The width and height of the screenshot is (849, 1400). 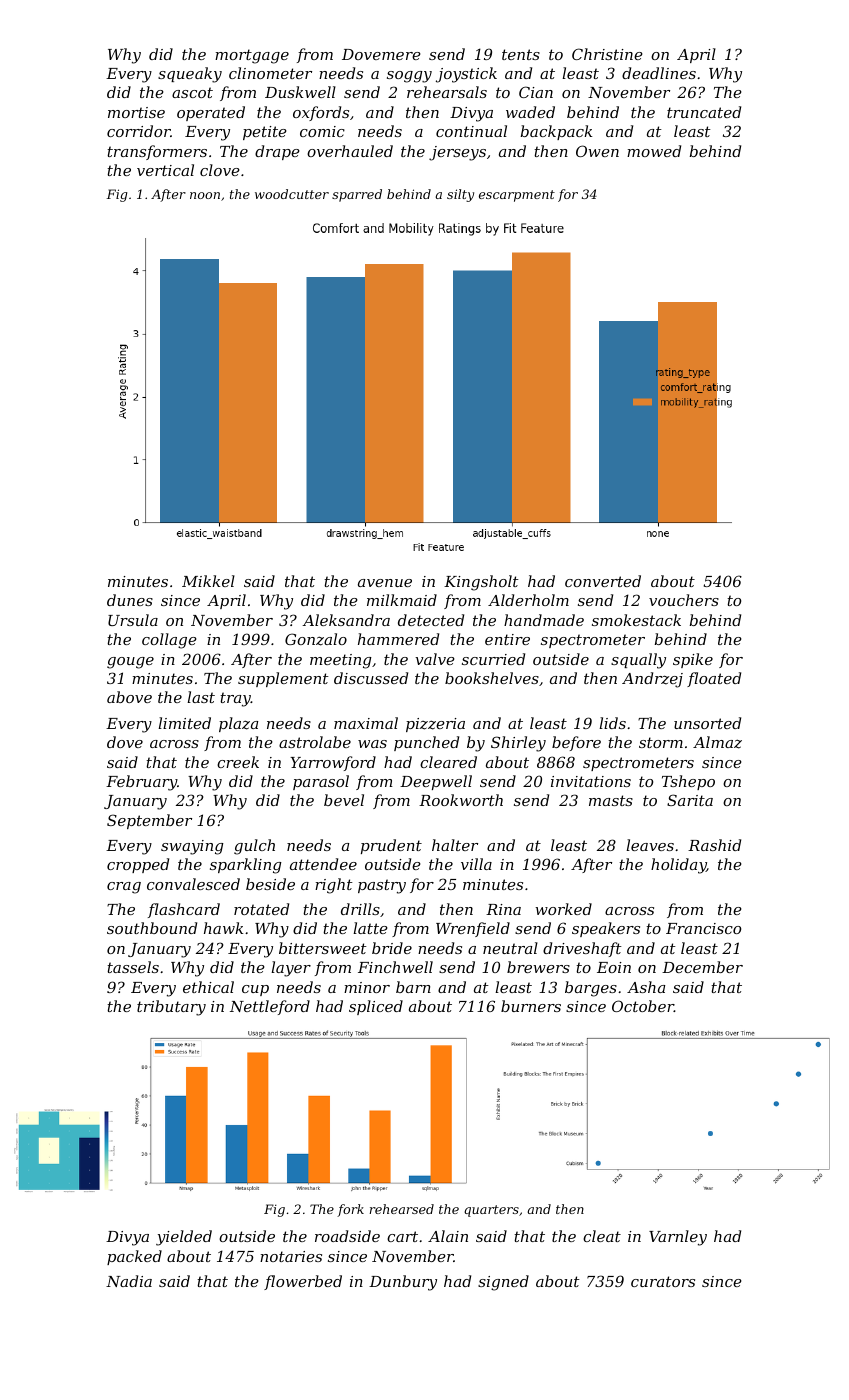 What do you see at coordinates (152, 928) in the screenshot?
I see `southbound` at bounding box center [152, 928].
